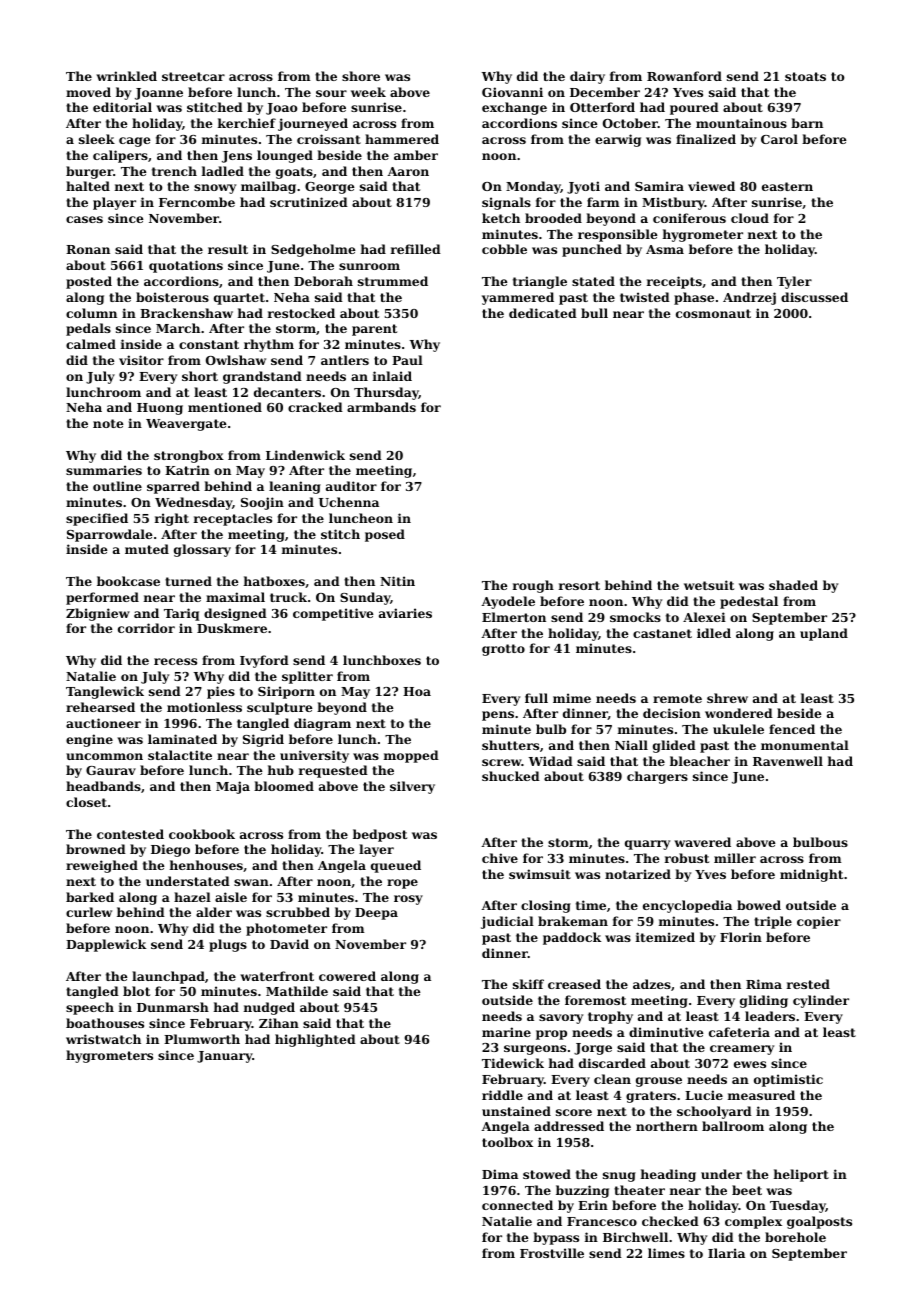 The width and height of the document is (924, 1308). Describe the element at coordinates (202, 834) in the document. I see `cookbook` at that location.
